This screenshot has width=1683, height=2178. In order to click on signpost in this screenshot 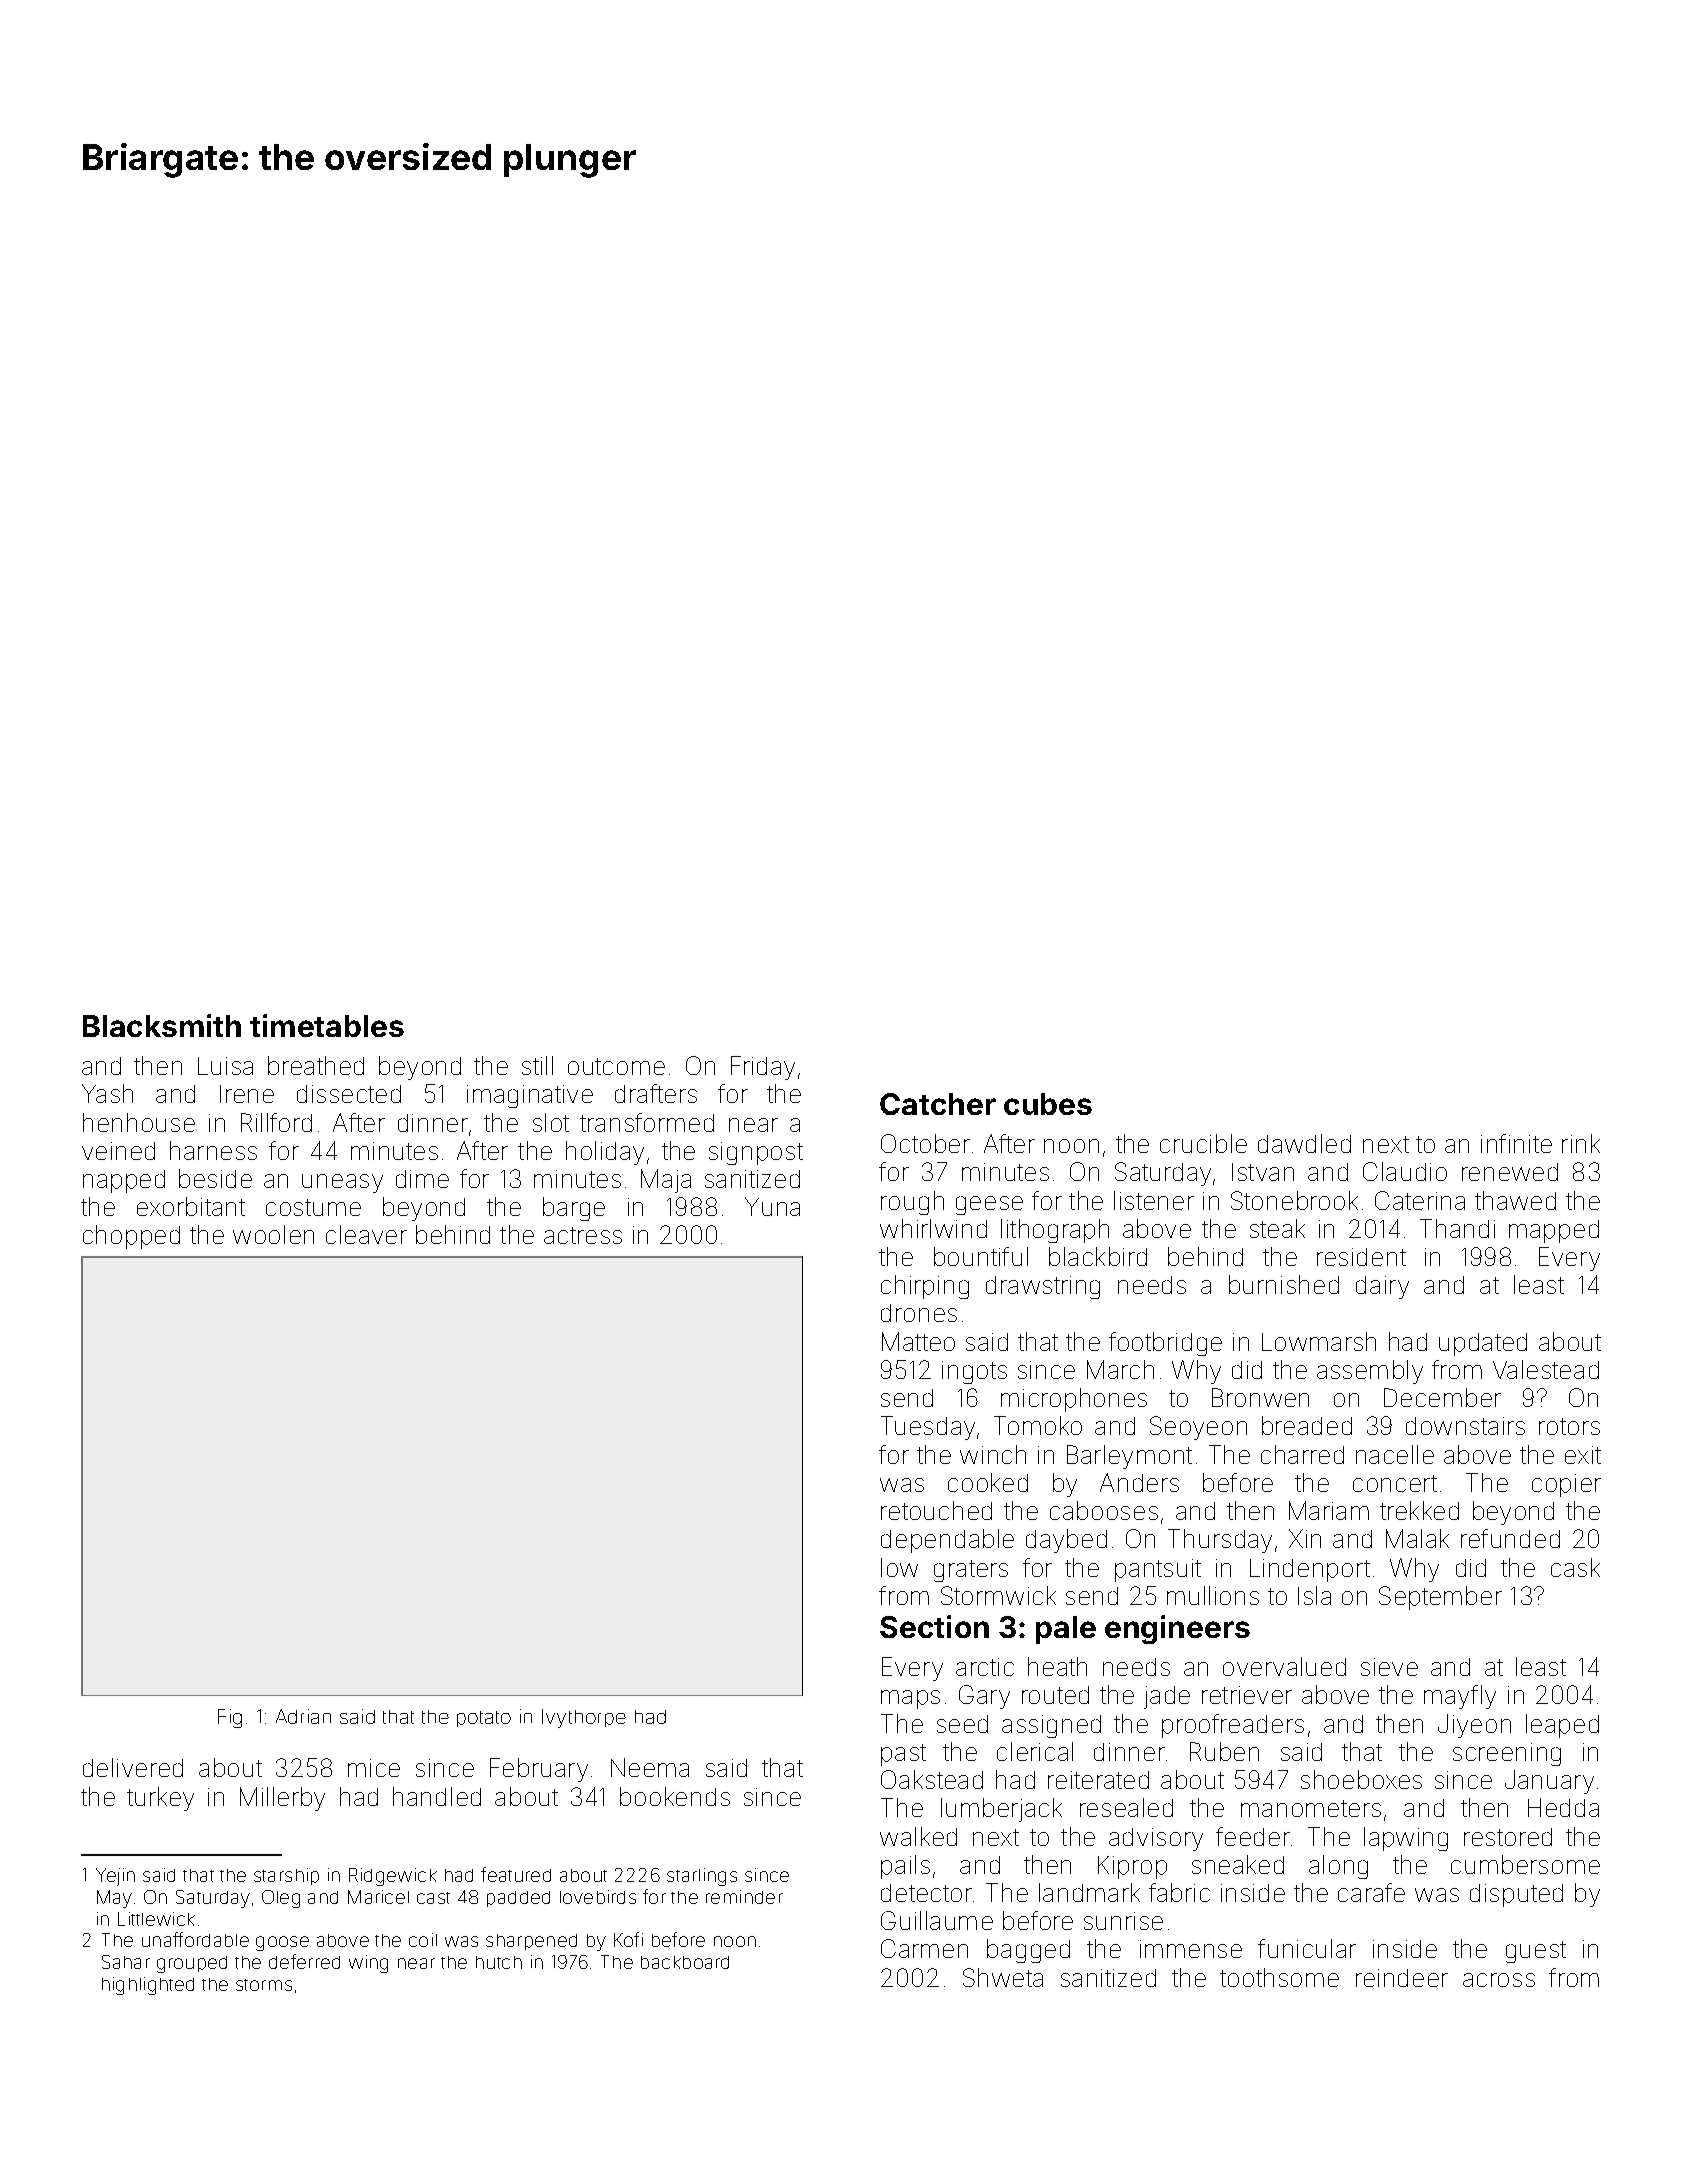, I will do `click(756, 1153)`.
